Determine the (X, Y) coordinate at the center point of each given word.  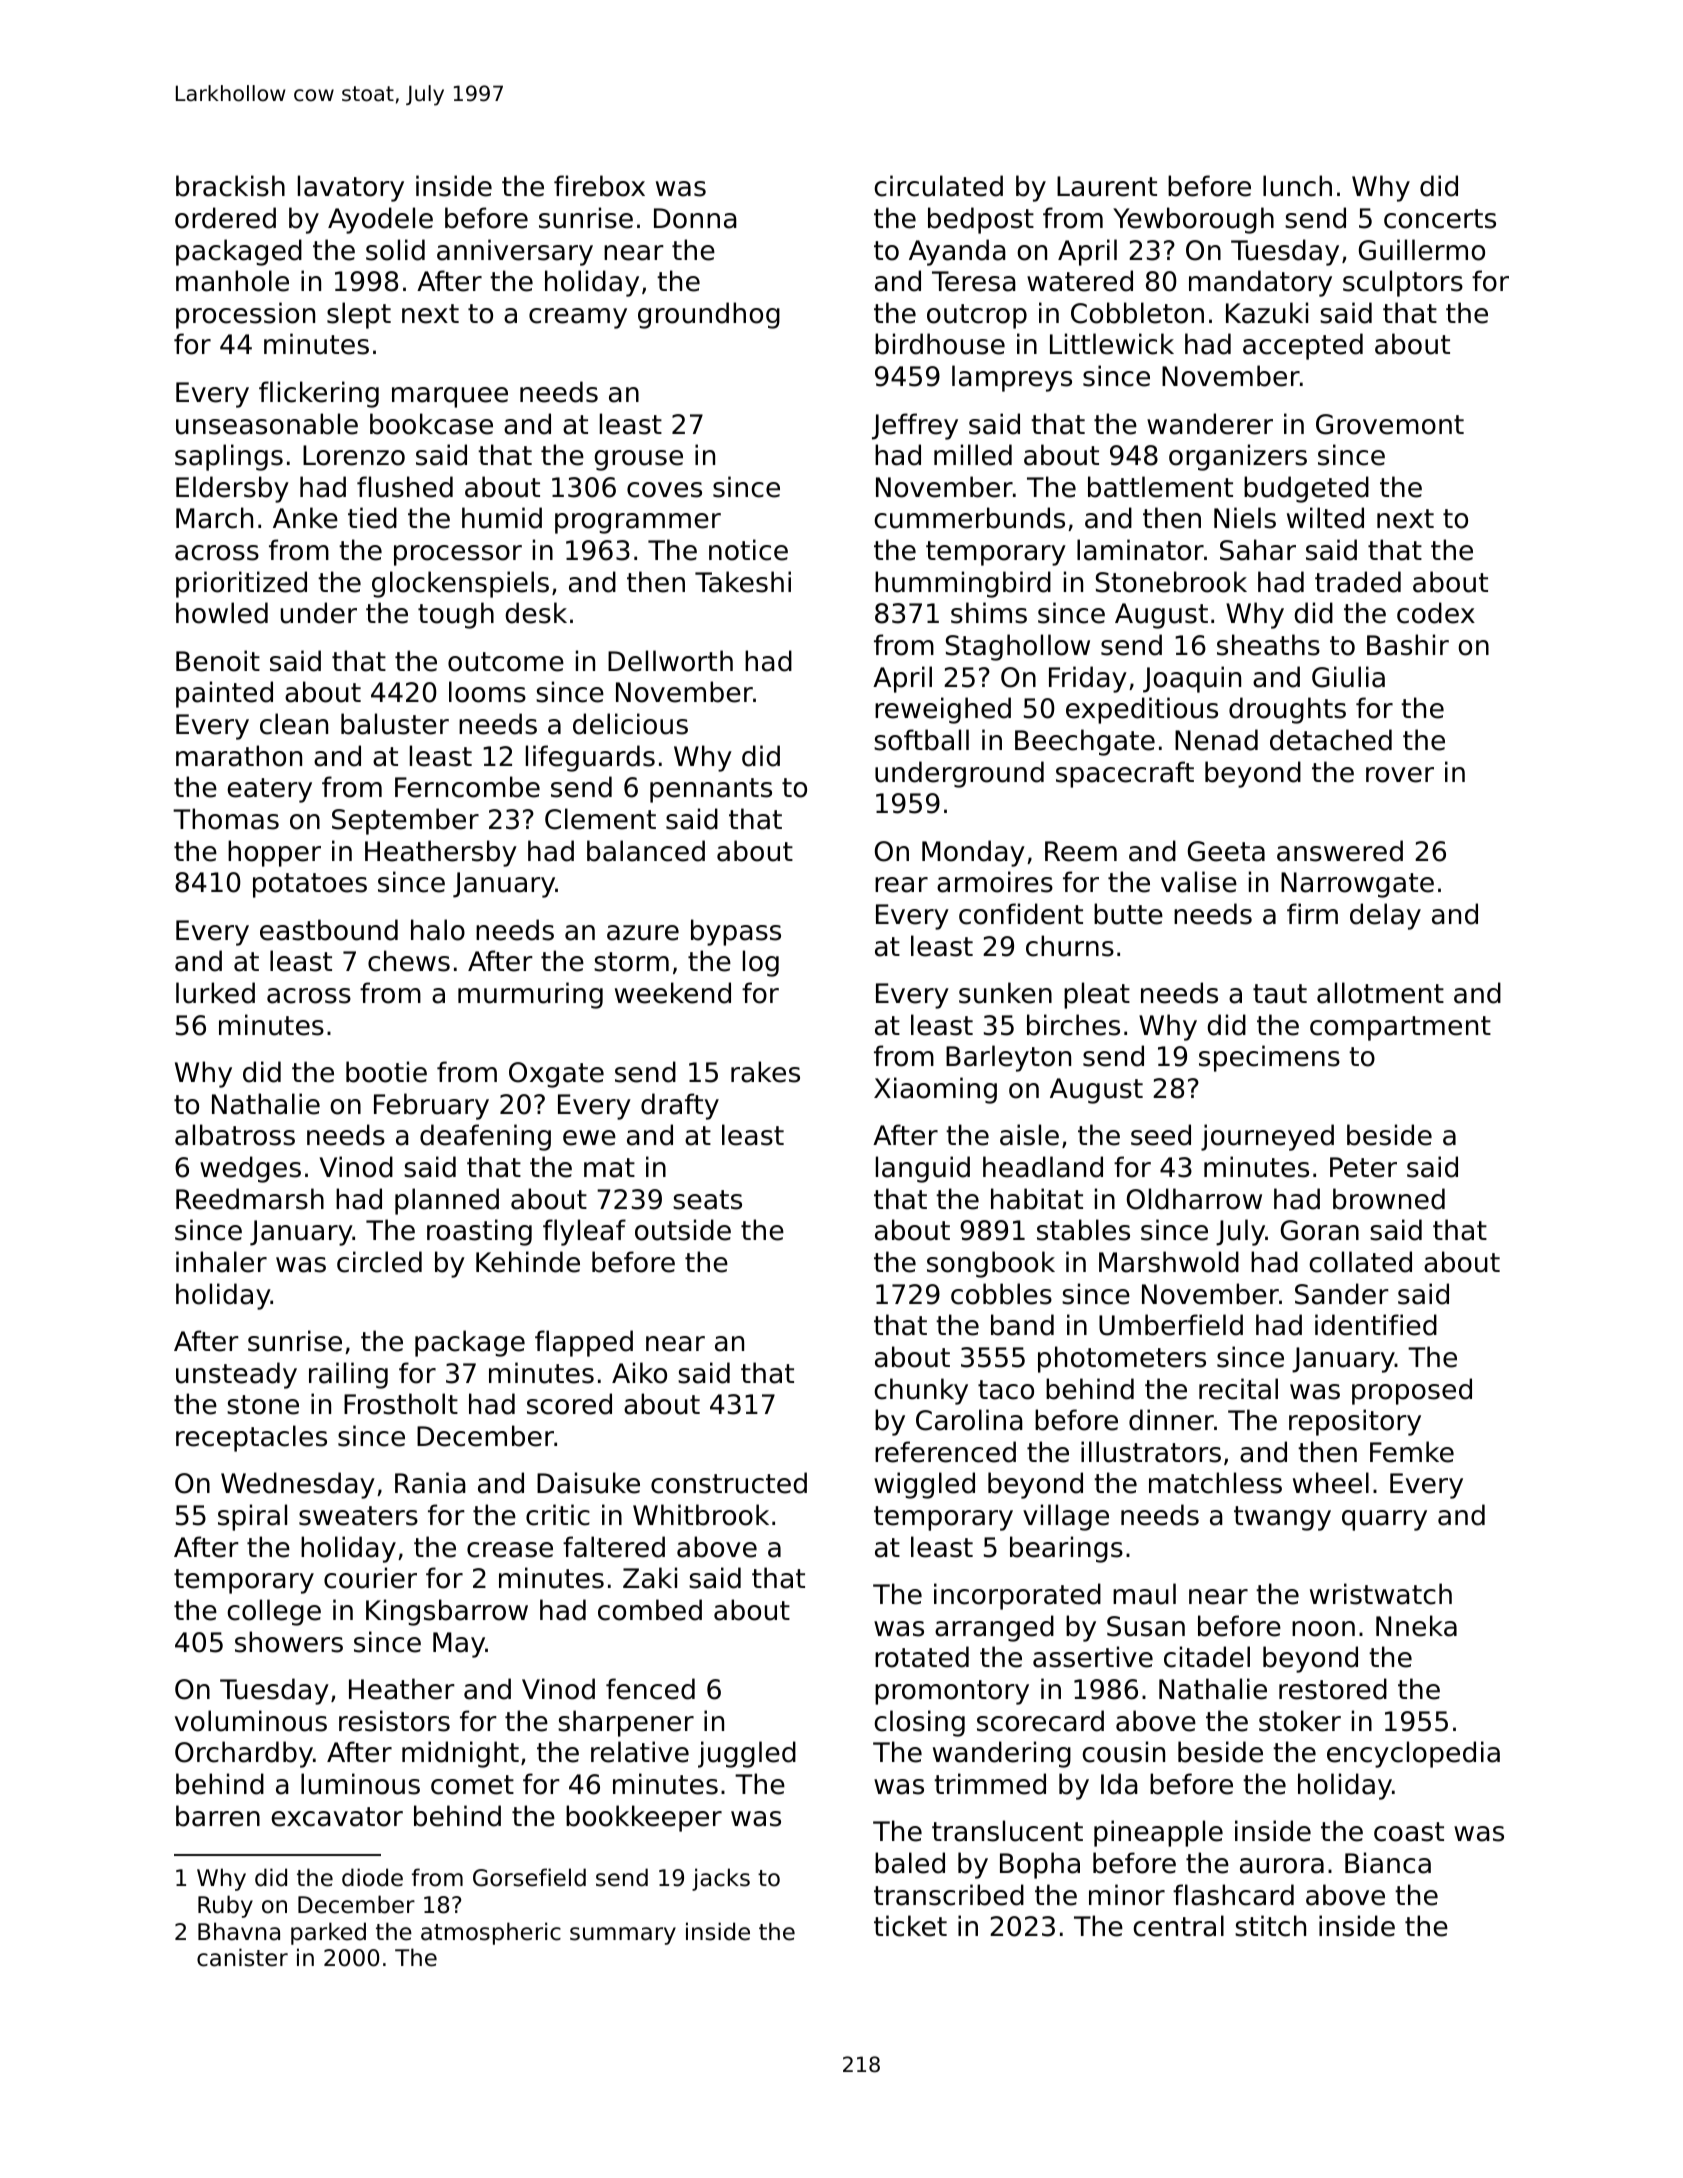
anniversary (515, 252)
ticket (910, 1926)
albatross (235, 1135)
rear (901, 885)
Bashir (1408, 645)
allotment (1380, 993)
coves (664, 490)
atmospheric (491, 1933)
